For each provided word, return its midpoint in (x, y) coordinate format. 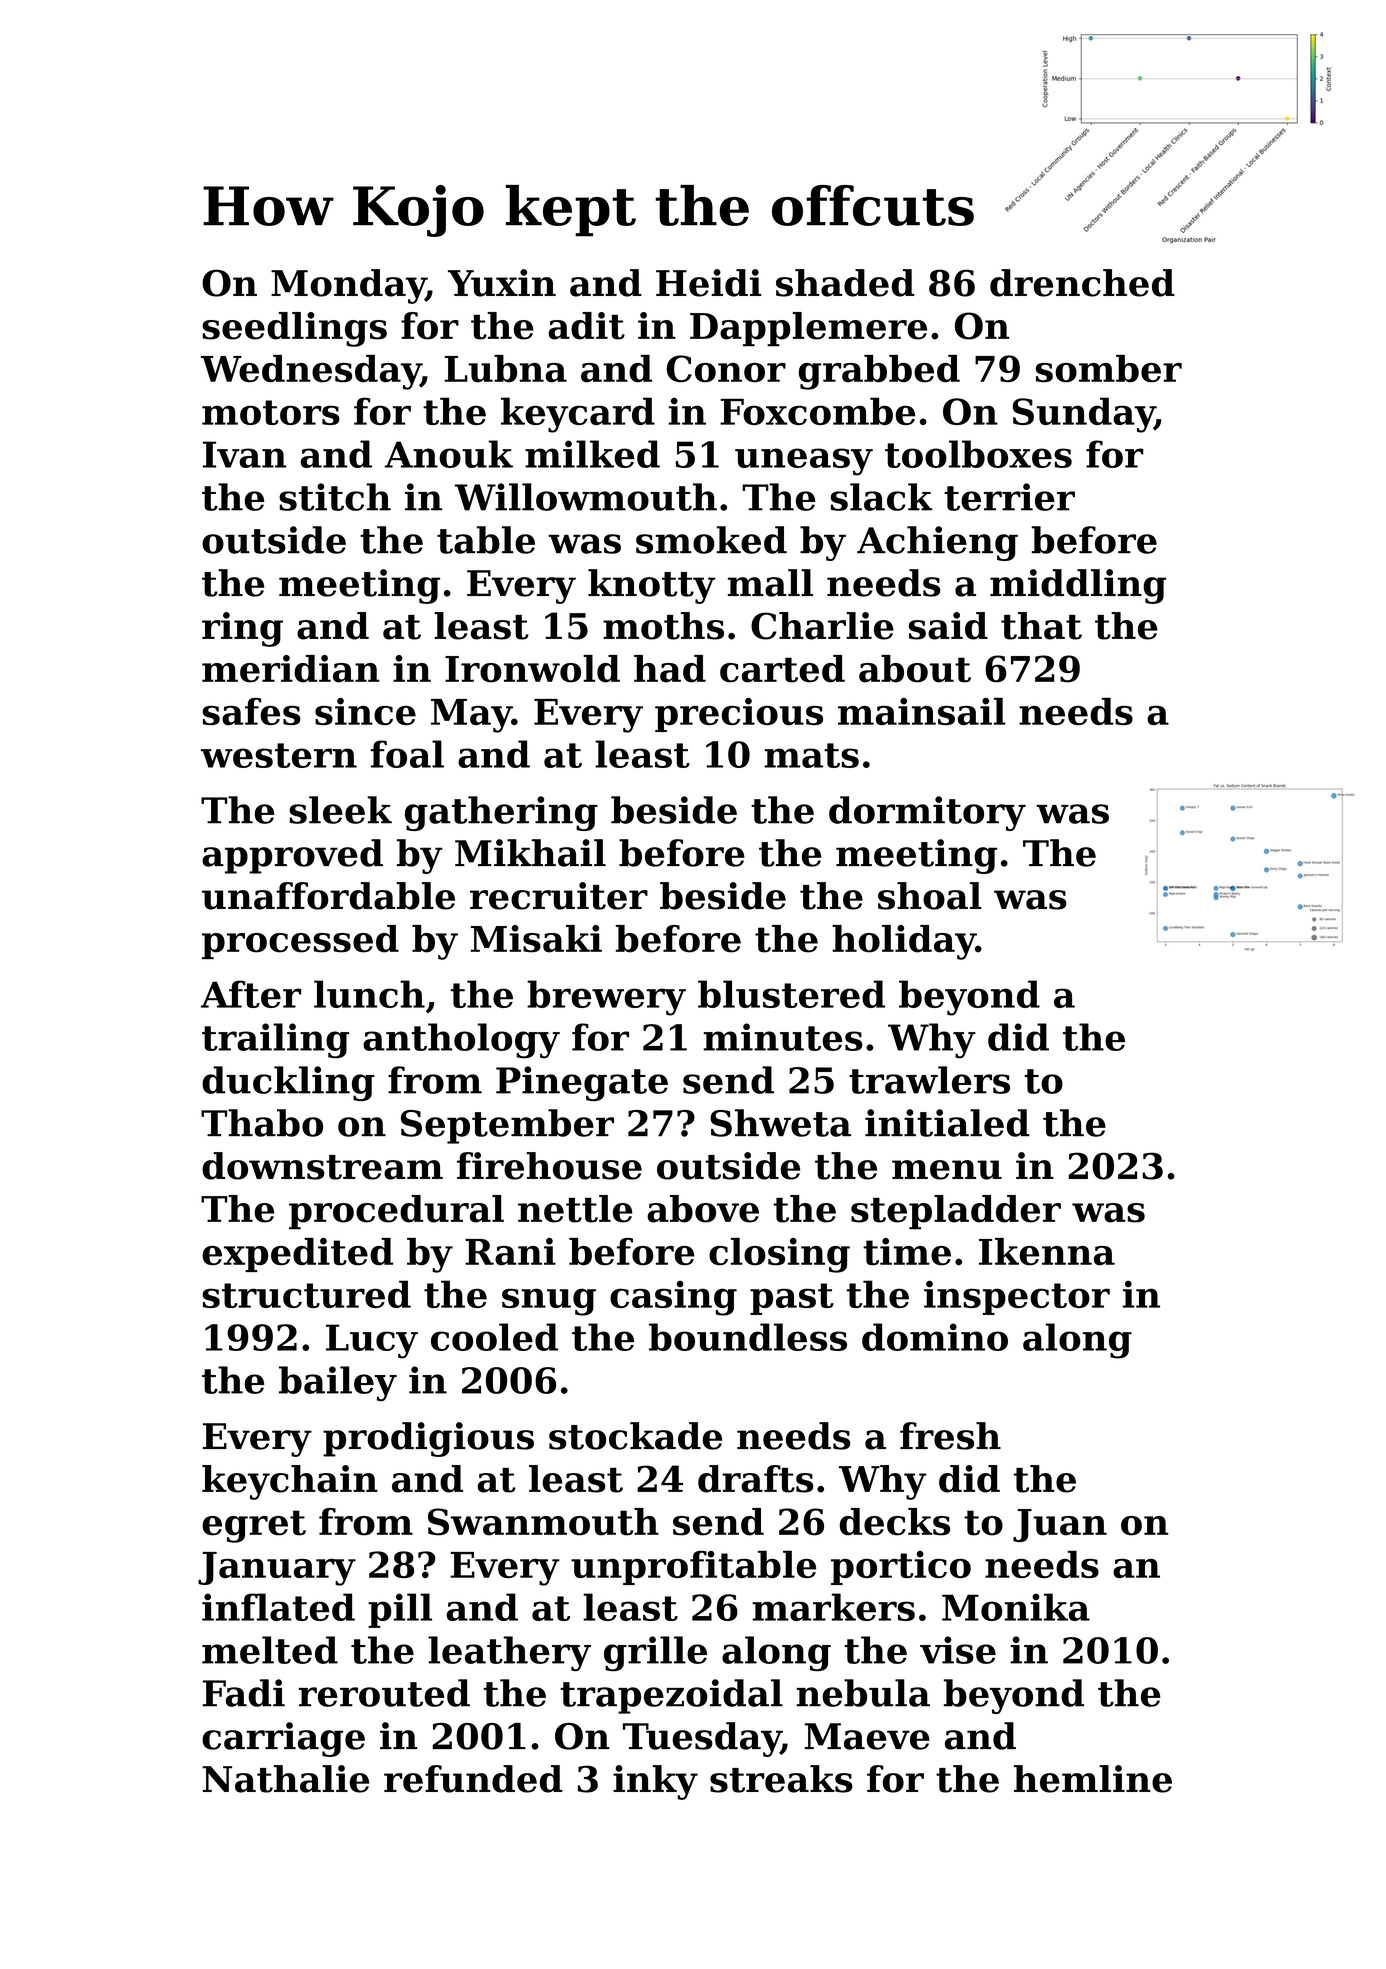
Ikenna (1047, 1252)
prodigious (428, 1439)
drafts (755, 1479)
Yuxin (502, 283)
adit (586, 326)
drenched (1082, 283)
